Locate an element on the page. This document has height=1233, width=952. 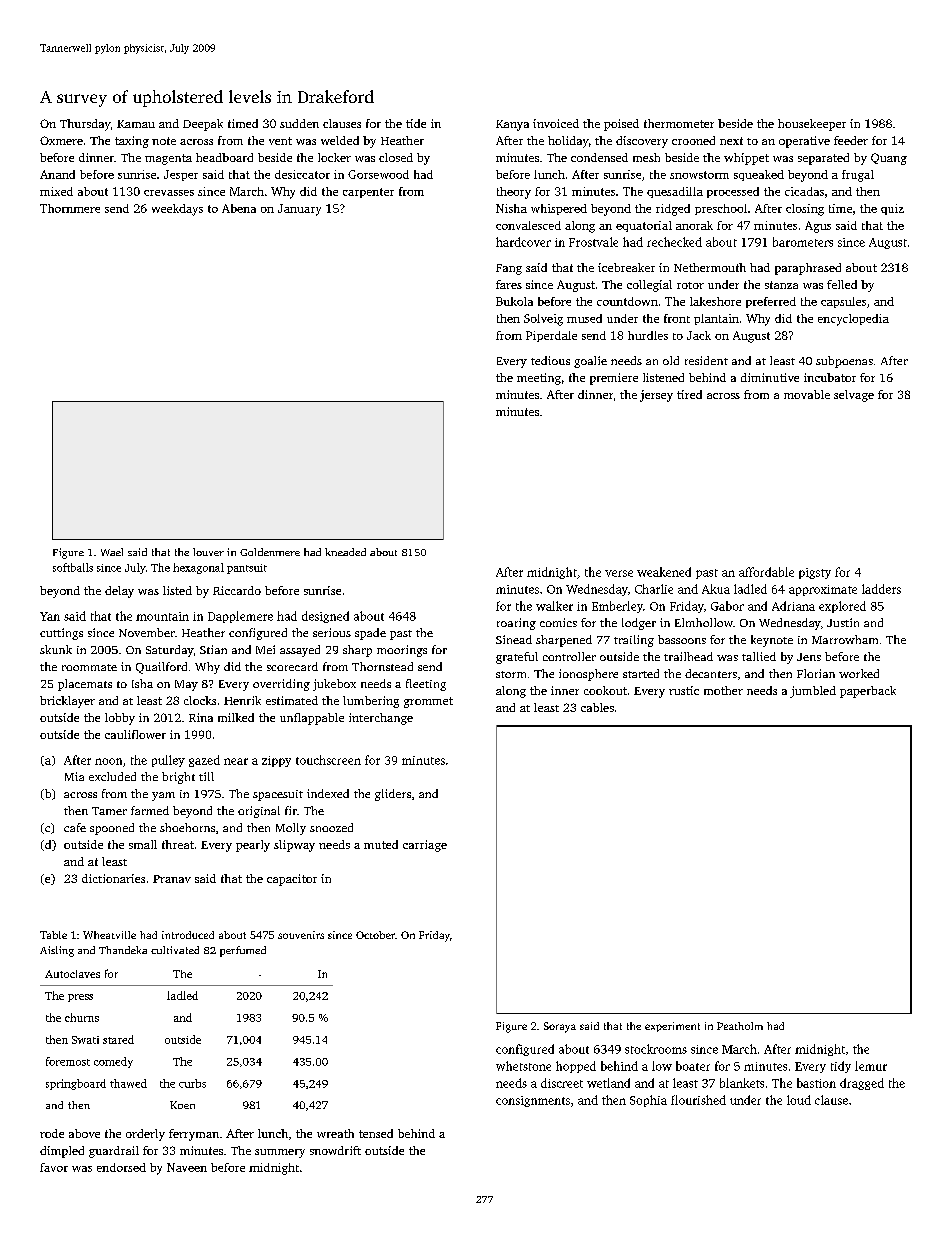
pigsty is located at coordinates (815, 573).
